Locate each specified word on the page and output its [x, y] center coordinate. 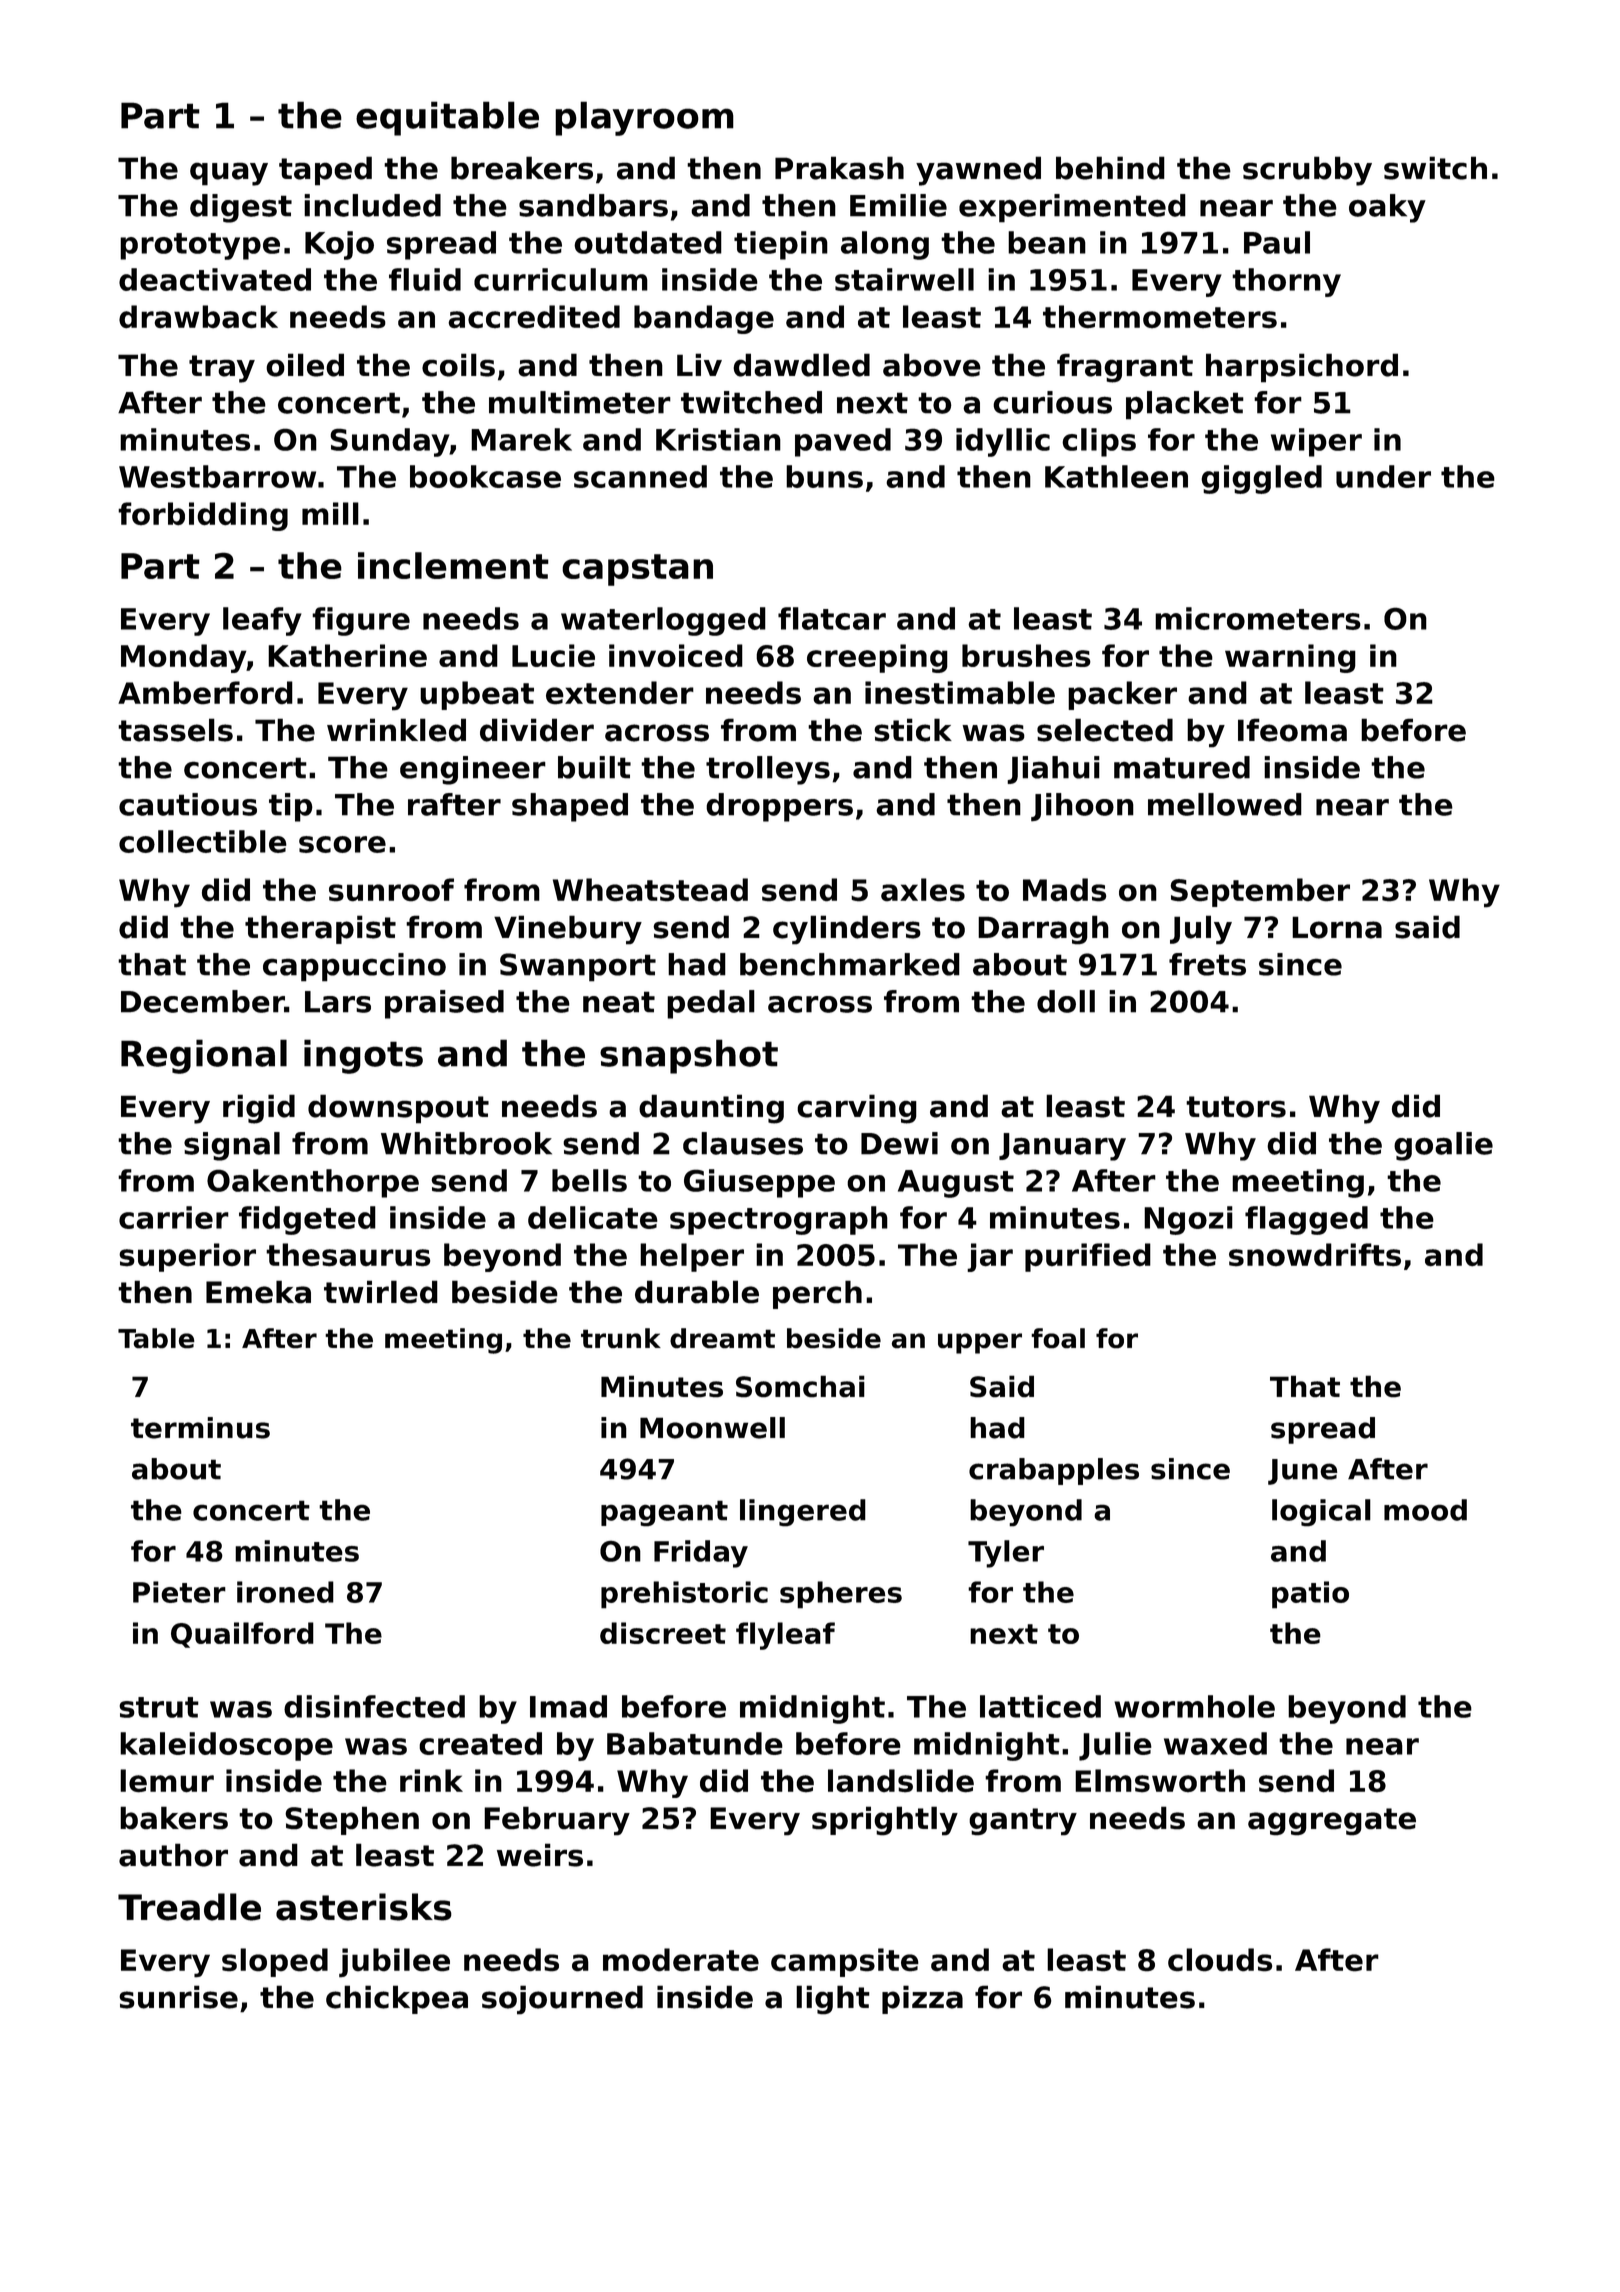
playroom [644, 118]
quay [229, 174]
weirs [540, 1855]
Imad [568, 1706]
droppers [779, 807]
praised [444, 1004]
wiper [1316, 442]
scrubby [1307, 171]
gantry [1023, 1822]
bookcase [485, 476]
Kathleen [1116, 476]
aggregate [1332, 1822]
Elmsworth [1160, 1781]
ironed [285, 1592]
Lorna [1337, 927]
